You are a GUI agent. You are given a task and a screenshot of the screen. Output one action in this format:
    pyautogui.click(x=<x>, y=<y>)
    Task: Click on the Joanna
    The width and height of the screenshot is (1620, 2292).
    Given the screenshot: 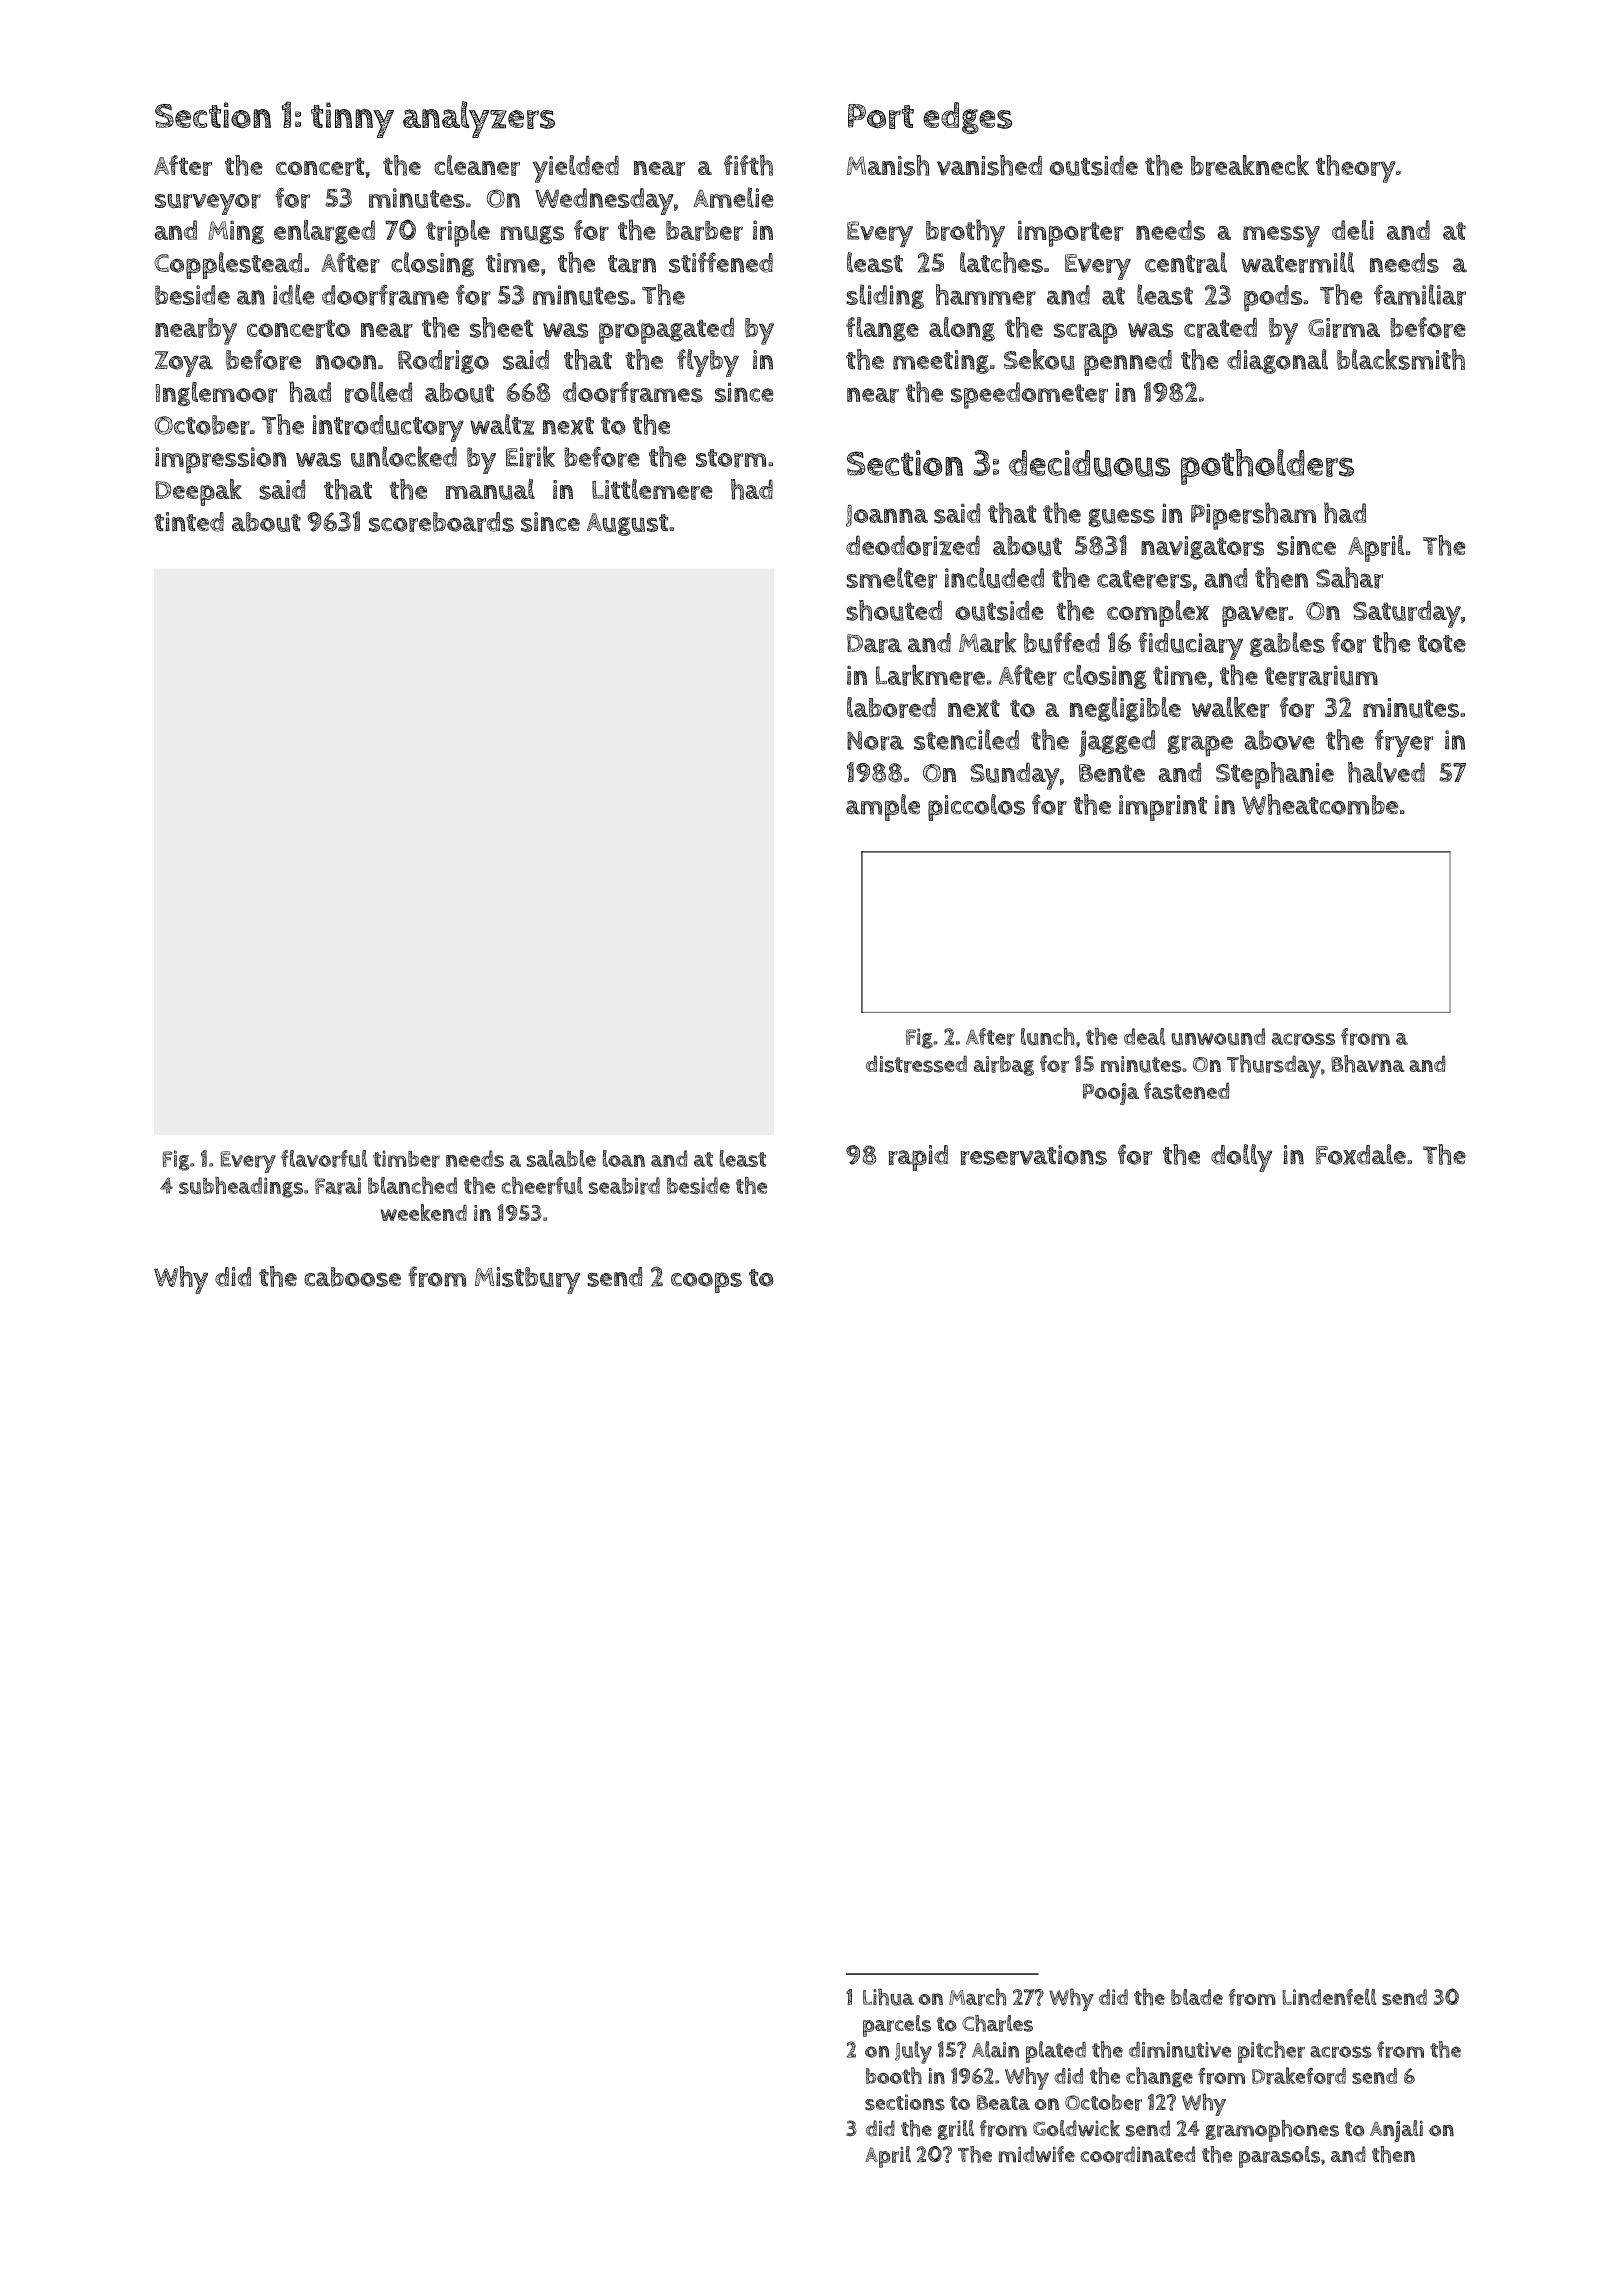 What is the action you would take?
    pyautogui.click(x=887, y=516)
